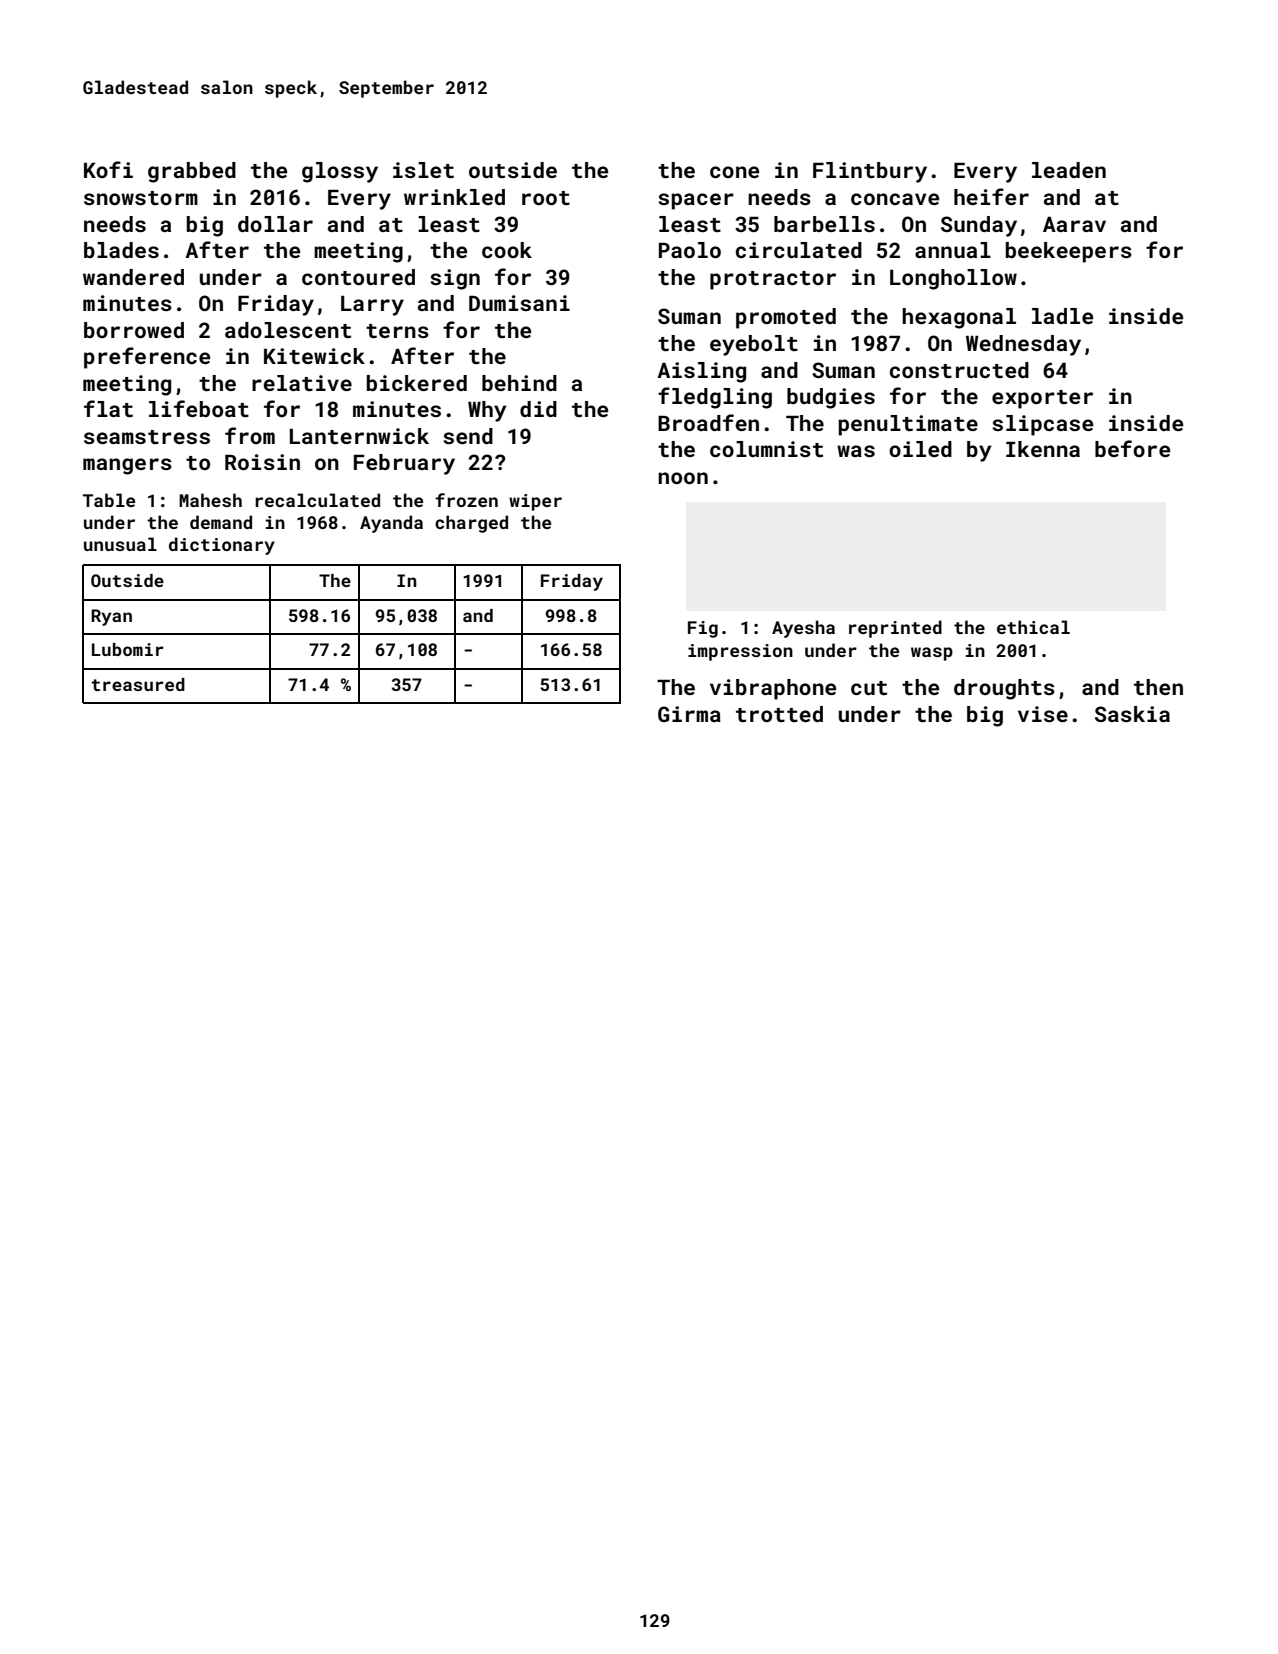 The width and height of the screenshot is (1278, 1654). What do you see at coordinates (471, 524) in the screenshot?
I see `charged` at bounding box center [471, 524].
